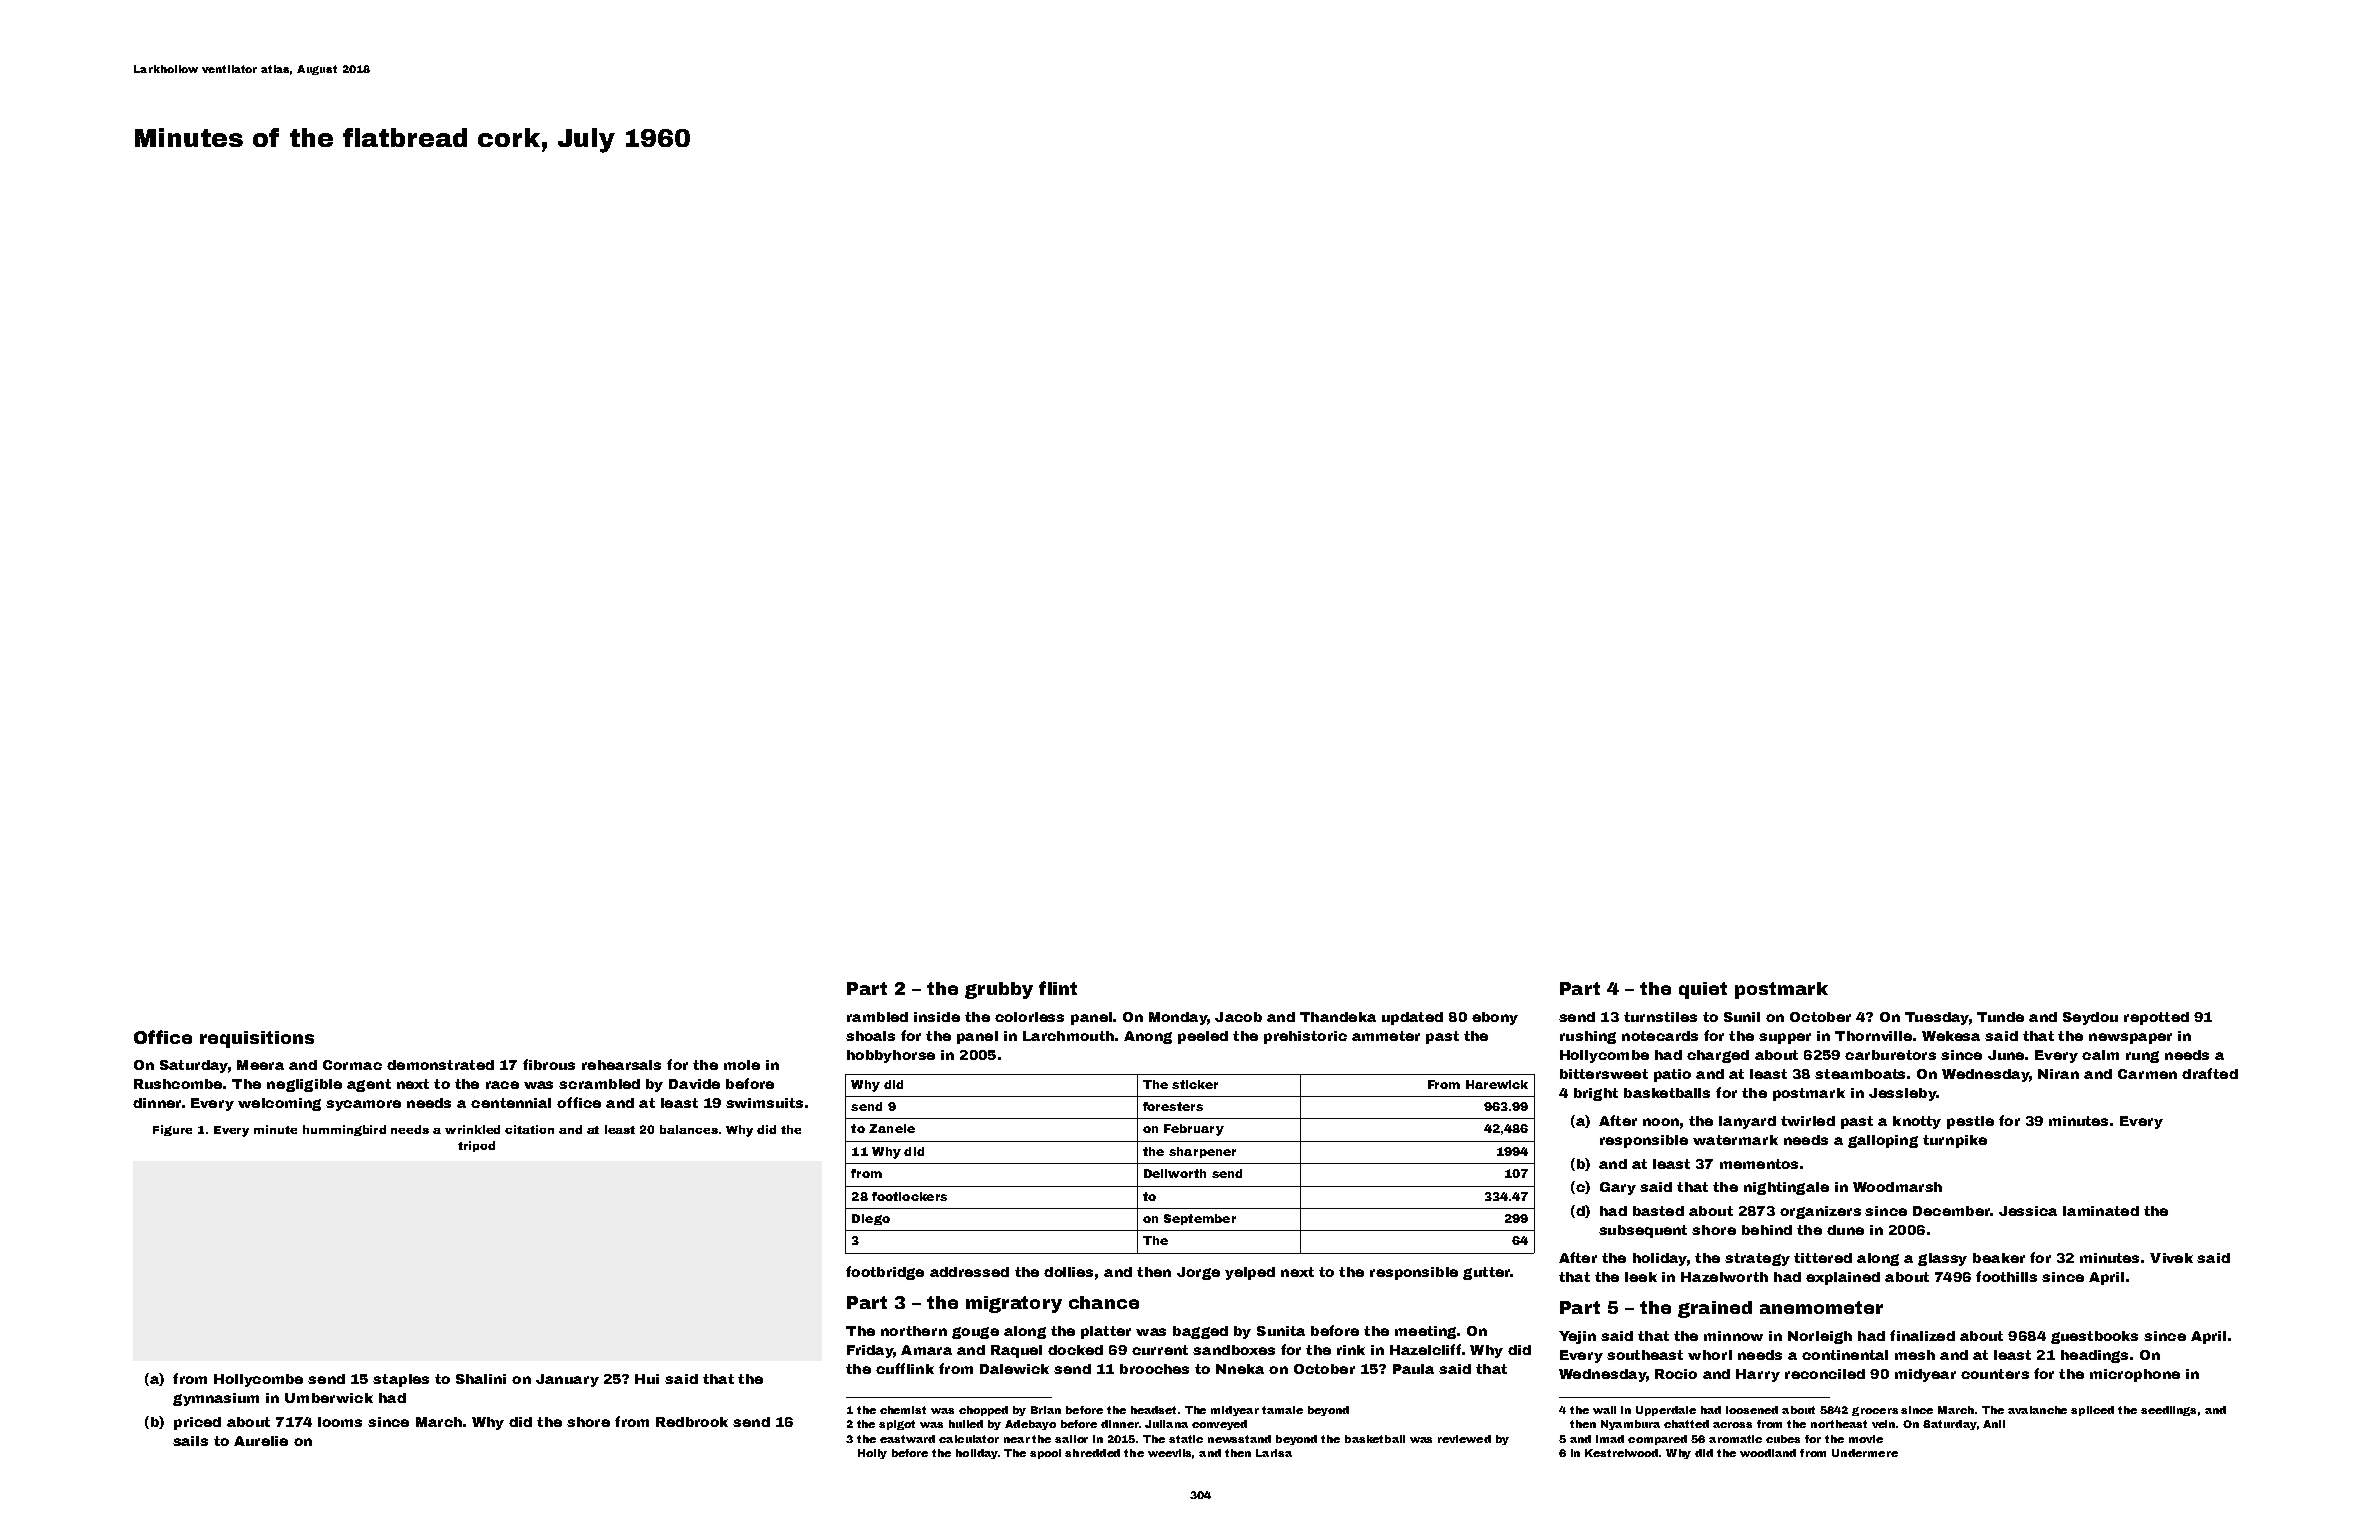  Describe the element at coordinates (1658, 1211) in the document. I see `basted` at that location.
